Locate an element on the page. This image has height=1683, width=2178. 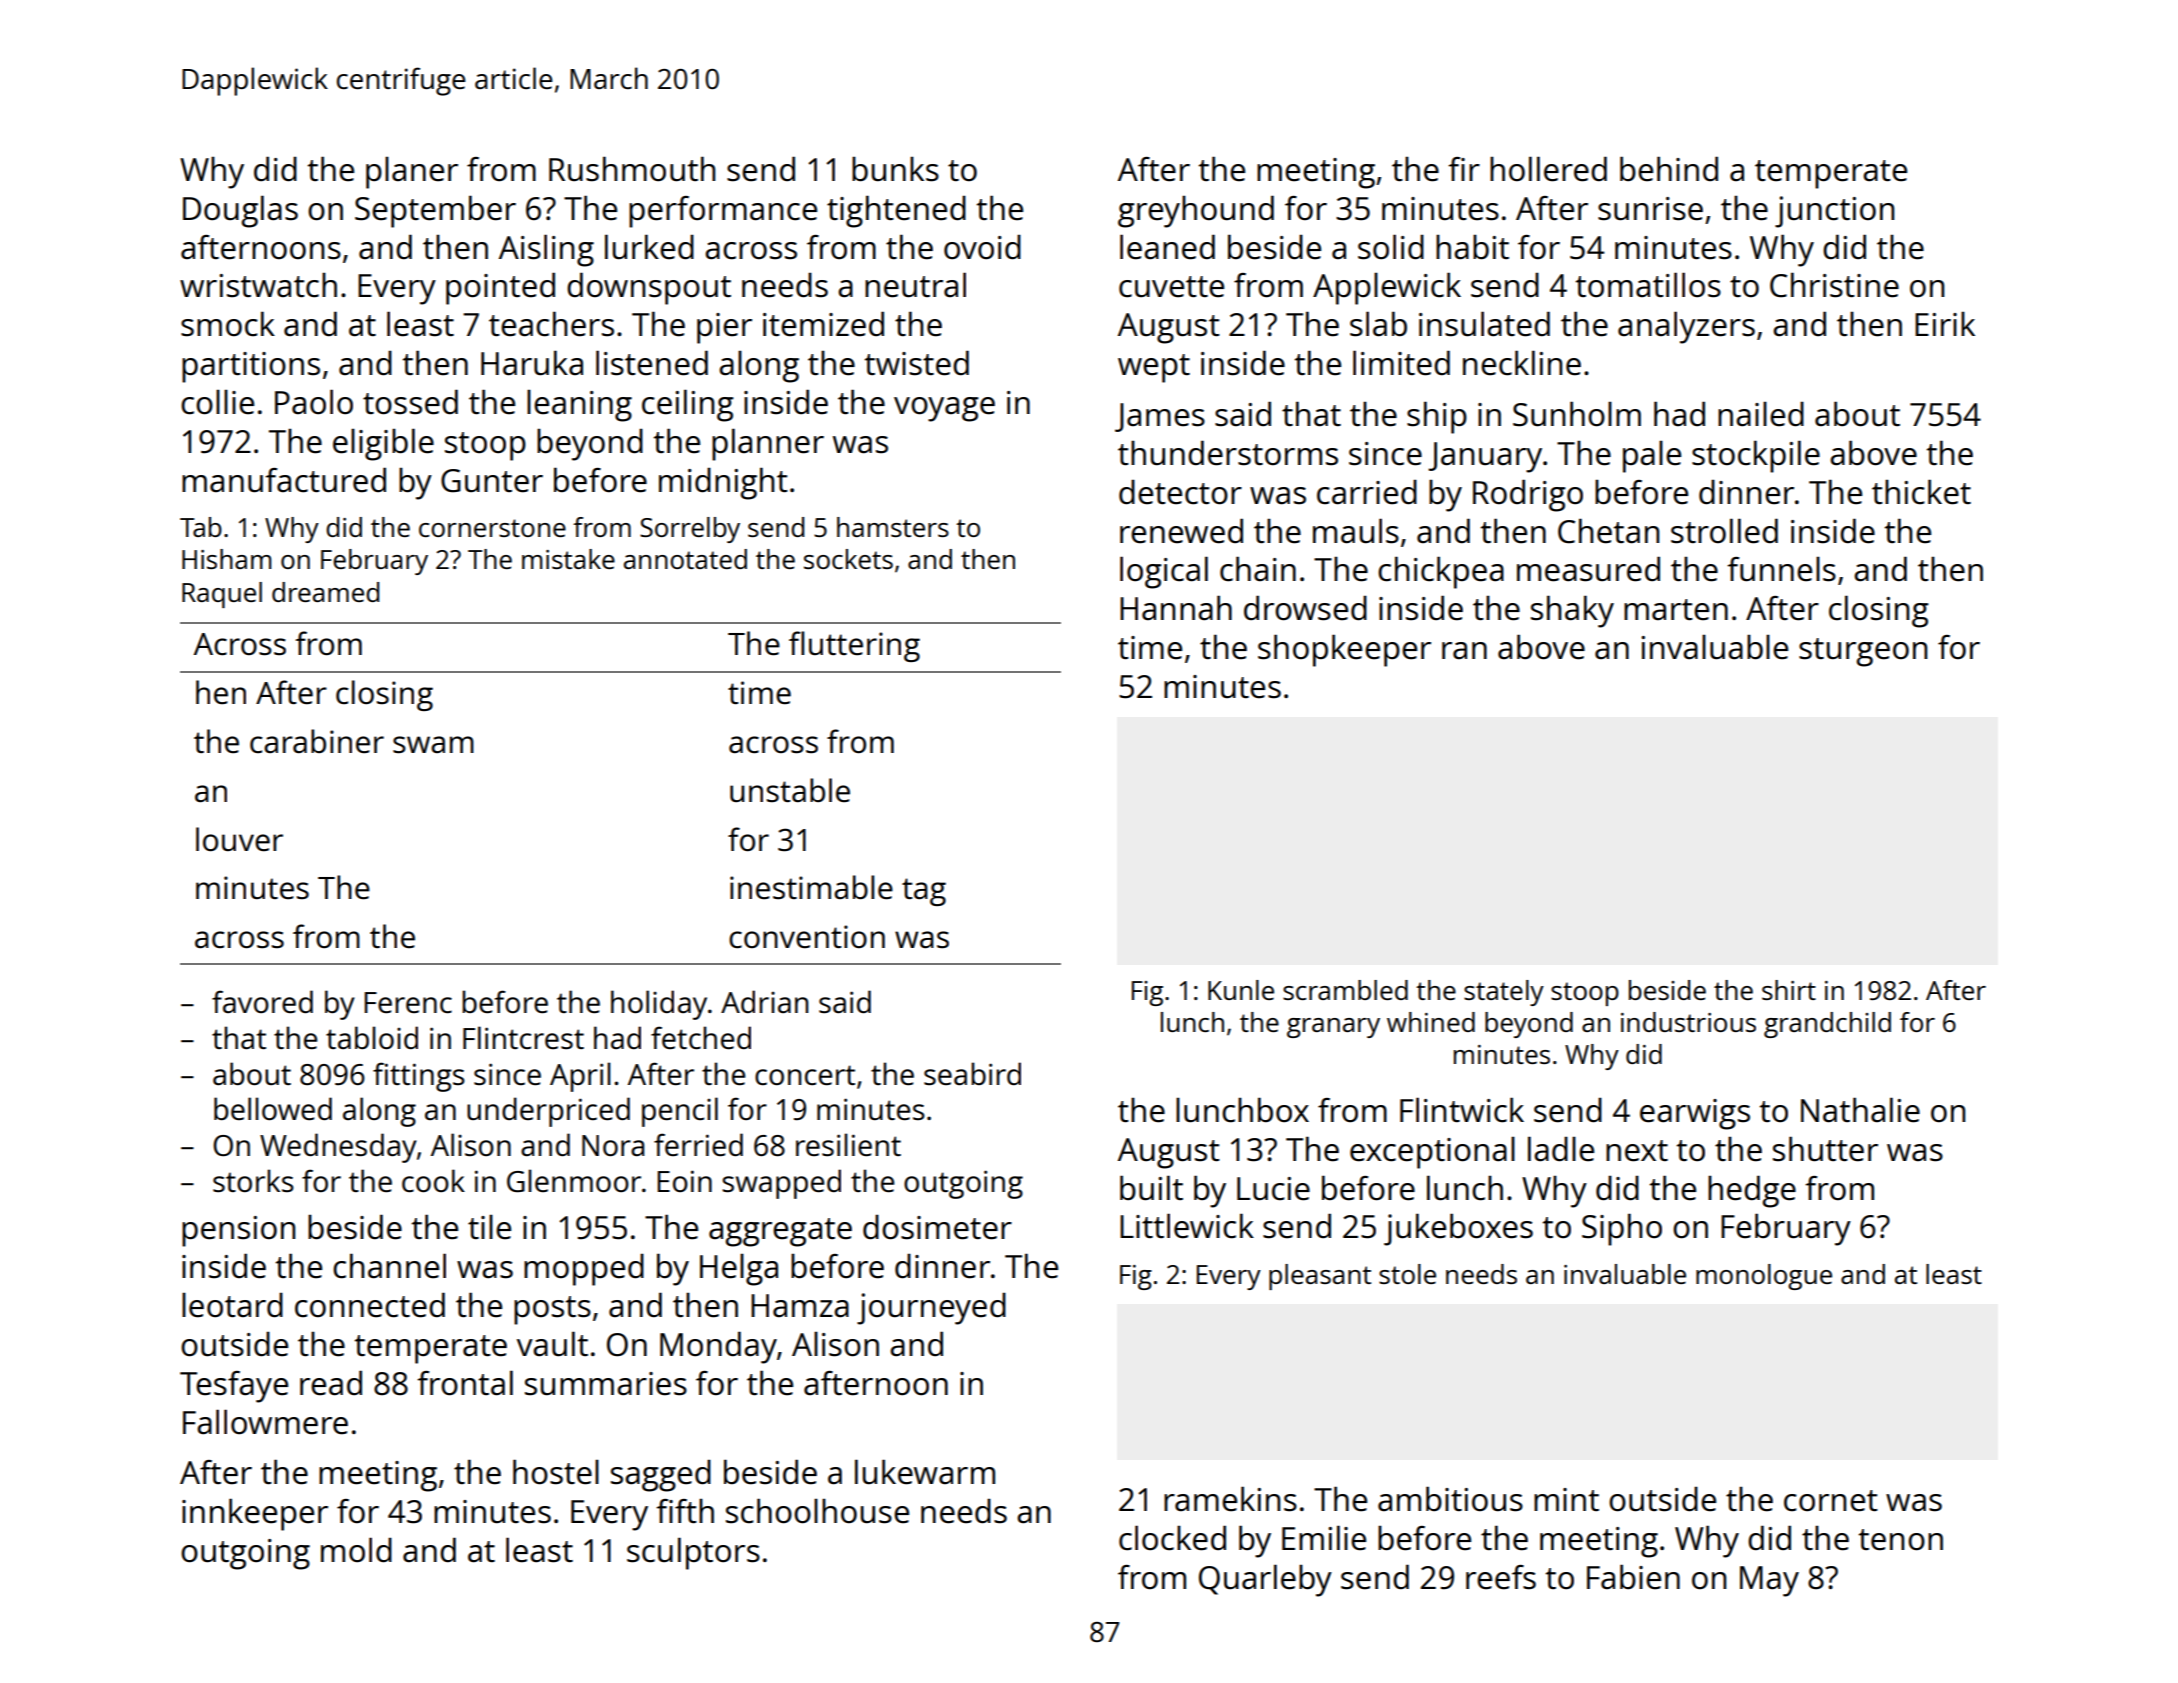
fir is located at coordinates (1464, 169).
